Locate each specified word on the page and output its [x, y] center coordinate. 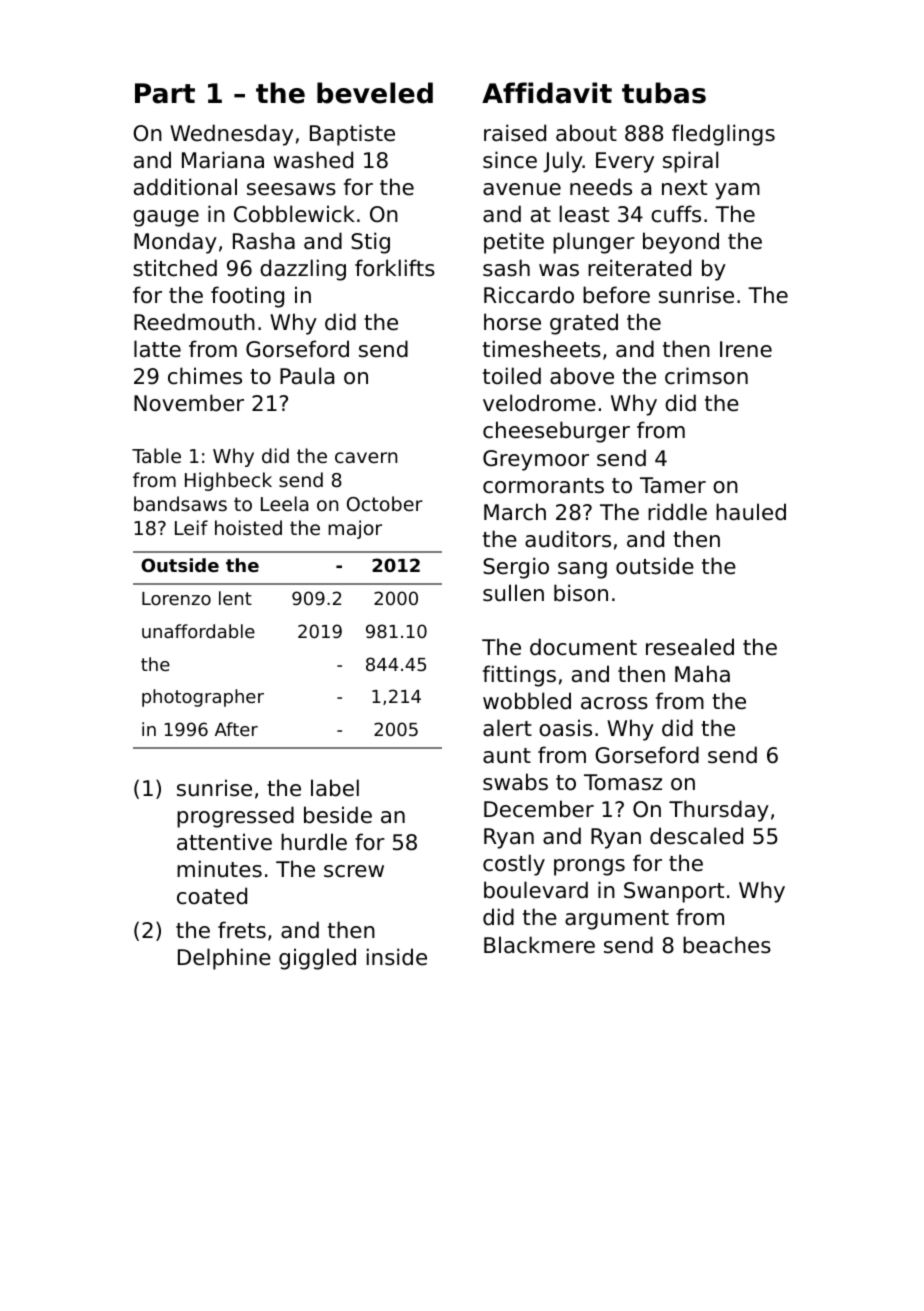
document [583, 647]
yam [737, 191]
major [355, 529]
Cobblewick [294, 214]
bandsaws [180, 503]
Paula [307, 376]
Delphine [224, 959]
